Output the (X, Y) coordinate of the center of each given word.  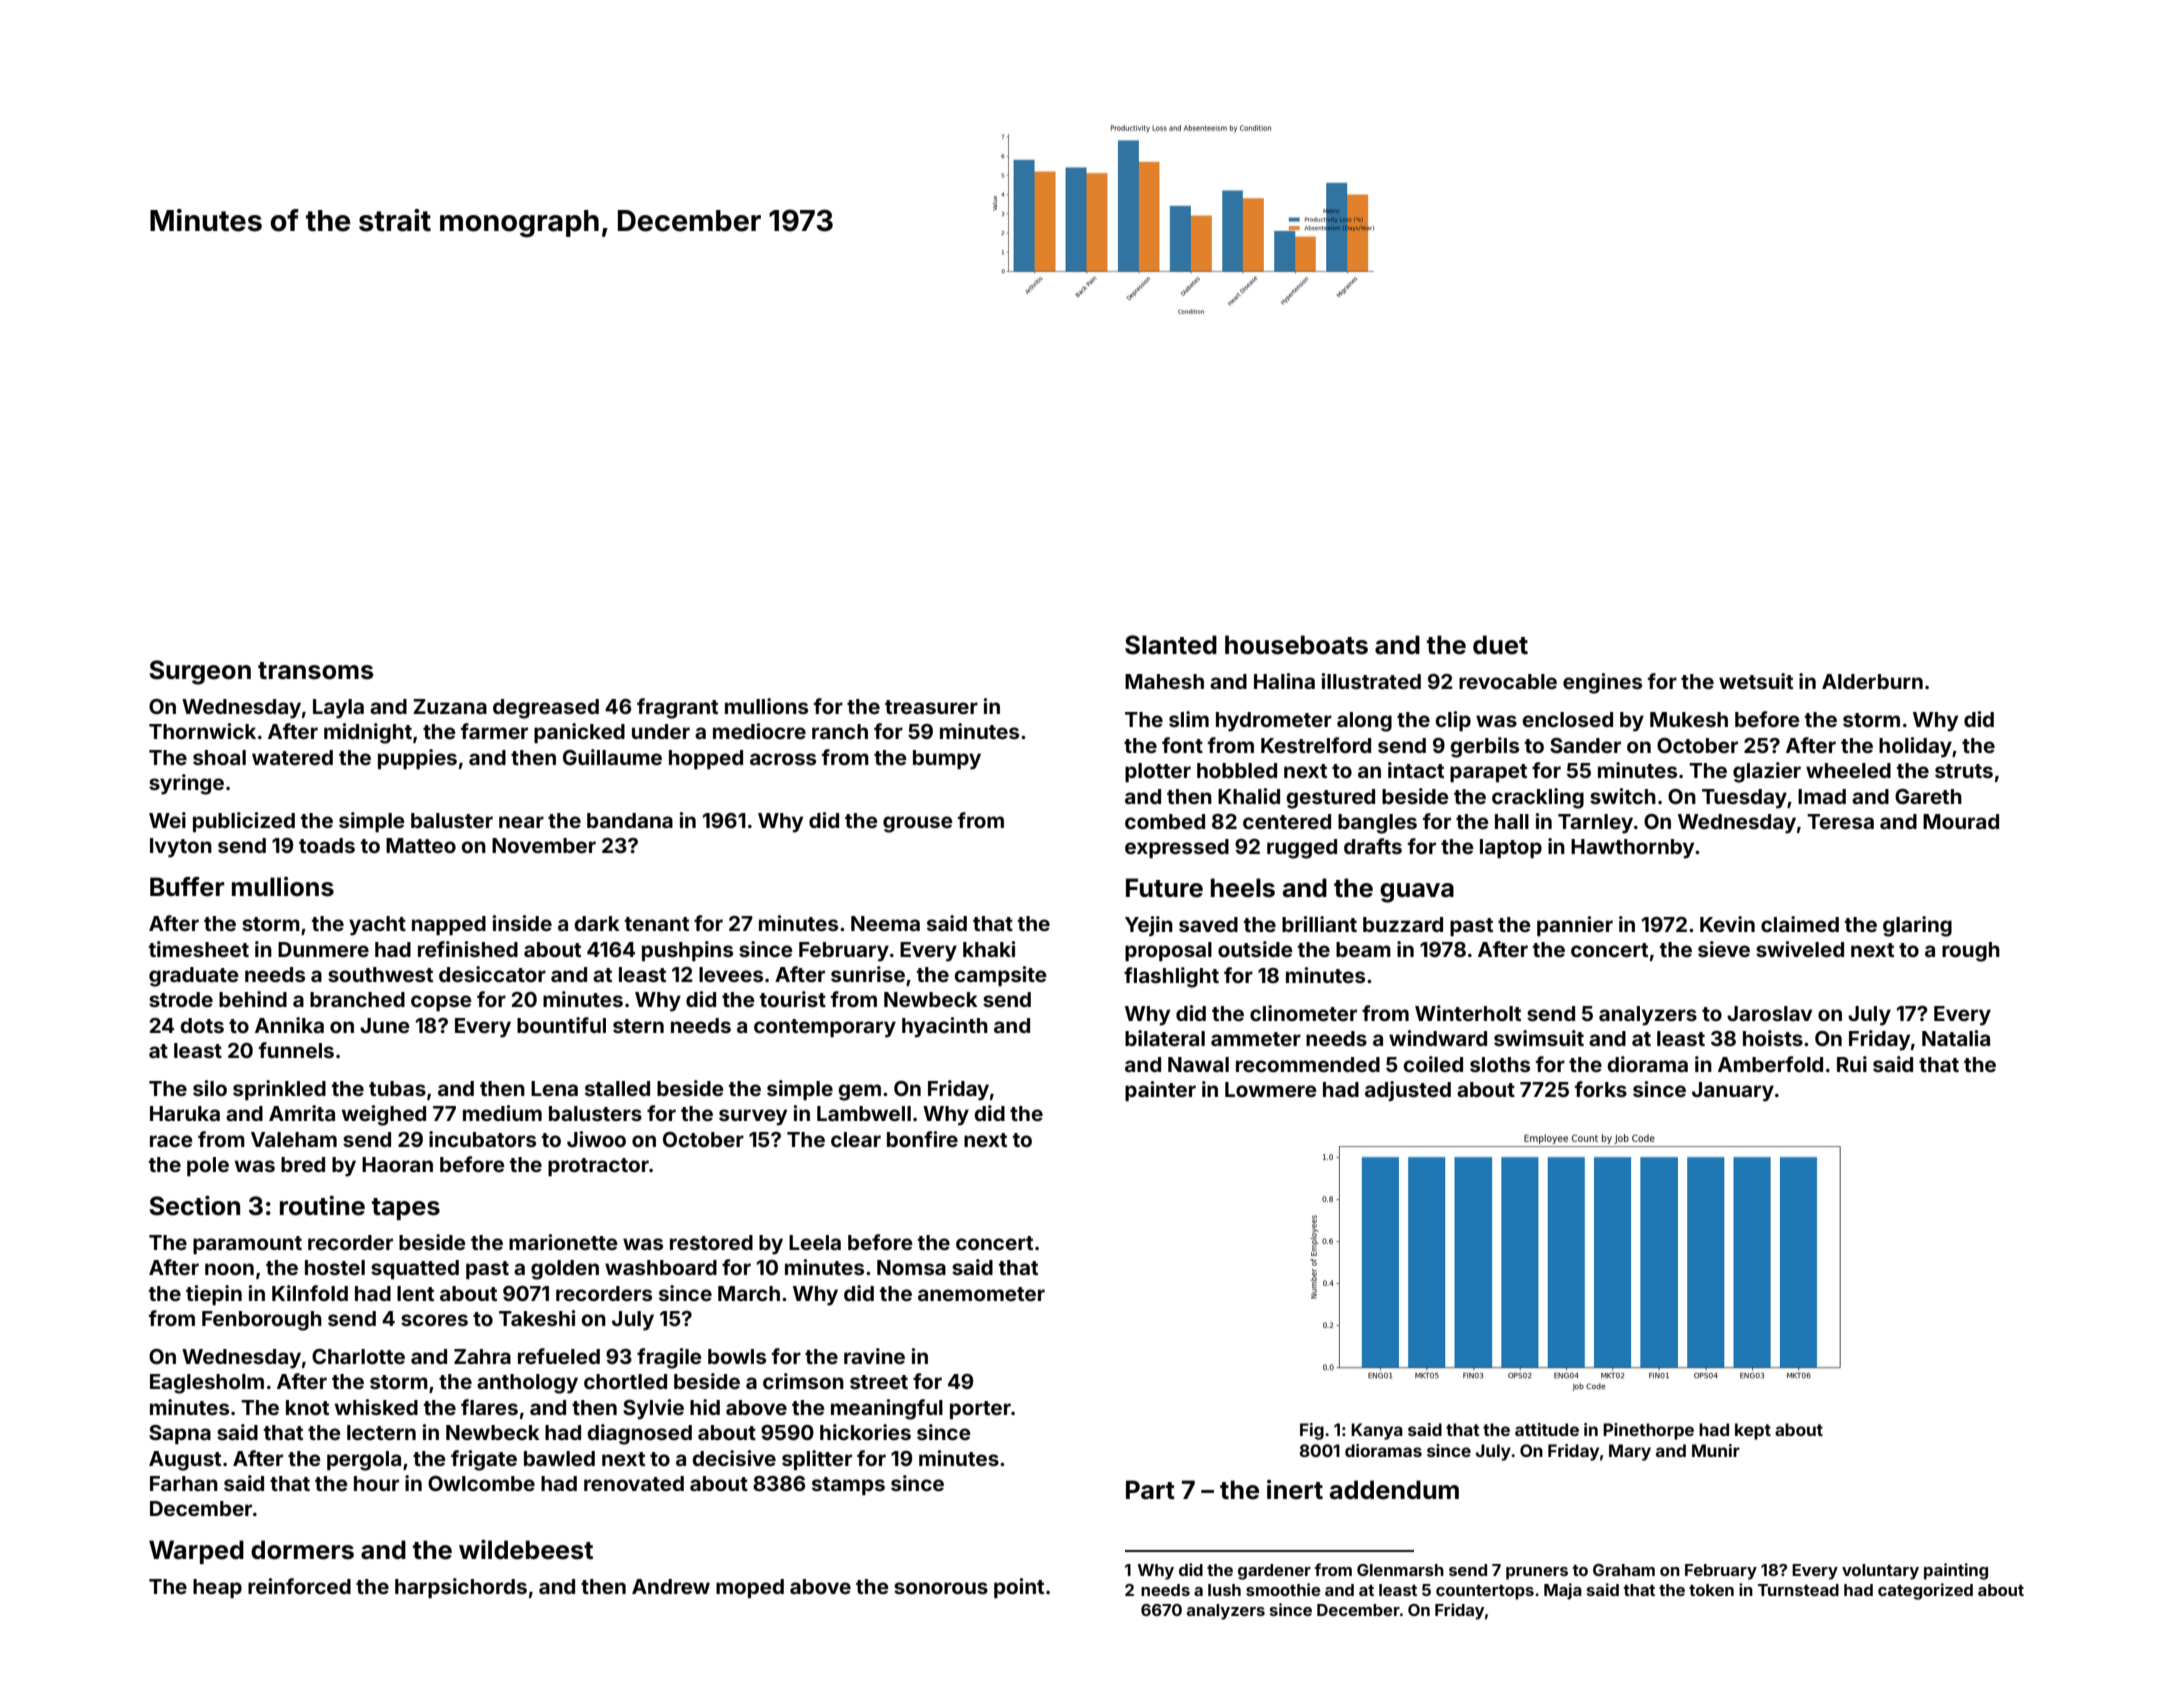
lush (1224, 1590)
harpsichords (461, 1588)
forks (1601, 1089)
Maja (1563, 1591)
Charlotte (358, 1356)
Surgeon (200, 672)
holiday (1915, 747)
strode (181, 999)
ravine (874, 1356)
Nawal (1198, 1064)
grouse (918, 824)
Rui (1852, 1064)
